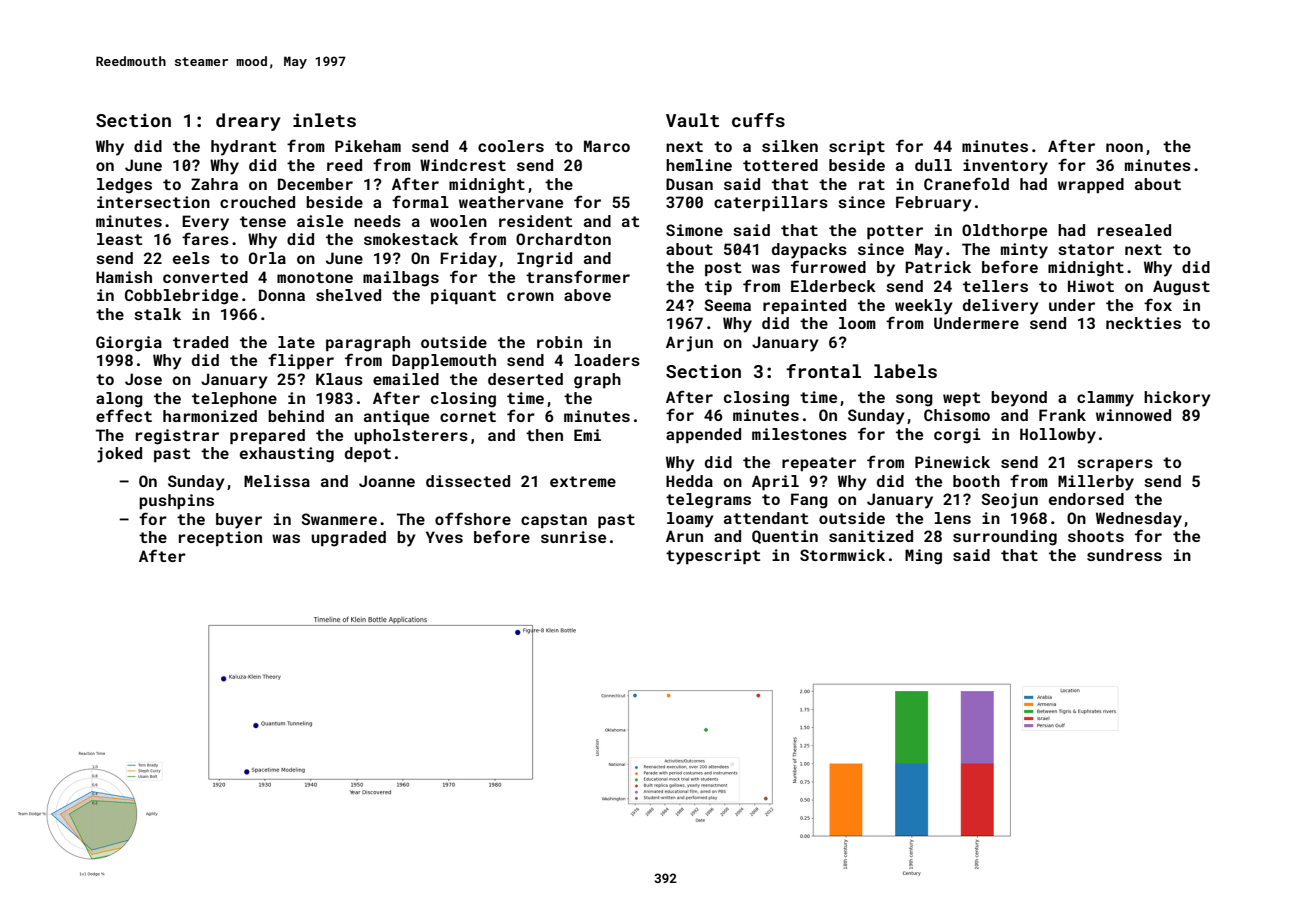  Describe the element at coordinates (348, 539) in the image. I see `upgraded` at that location.
